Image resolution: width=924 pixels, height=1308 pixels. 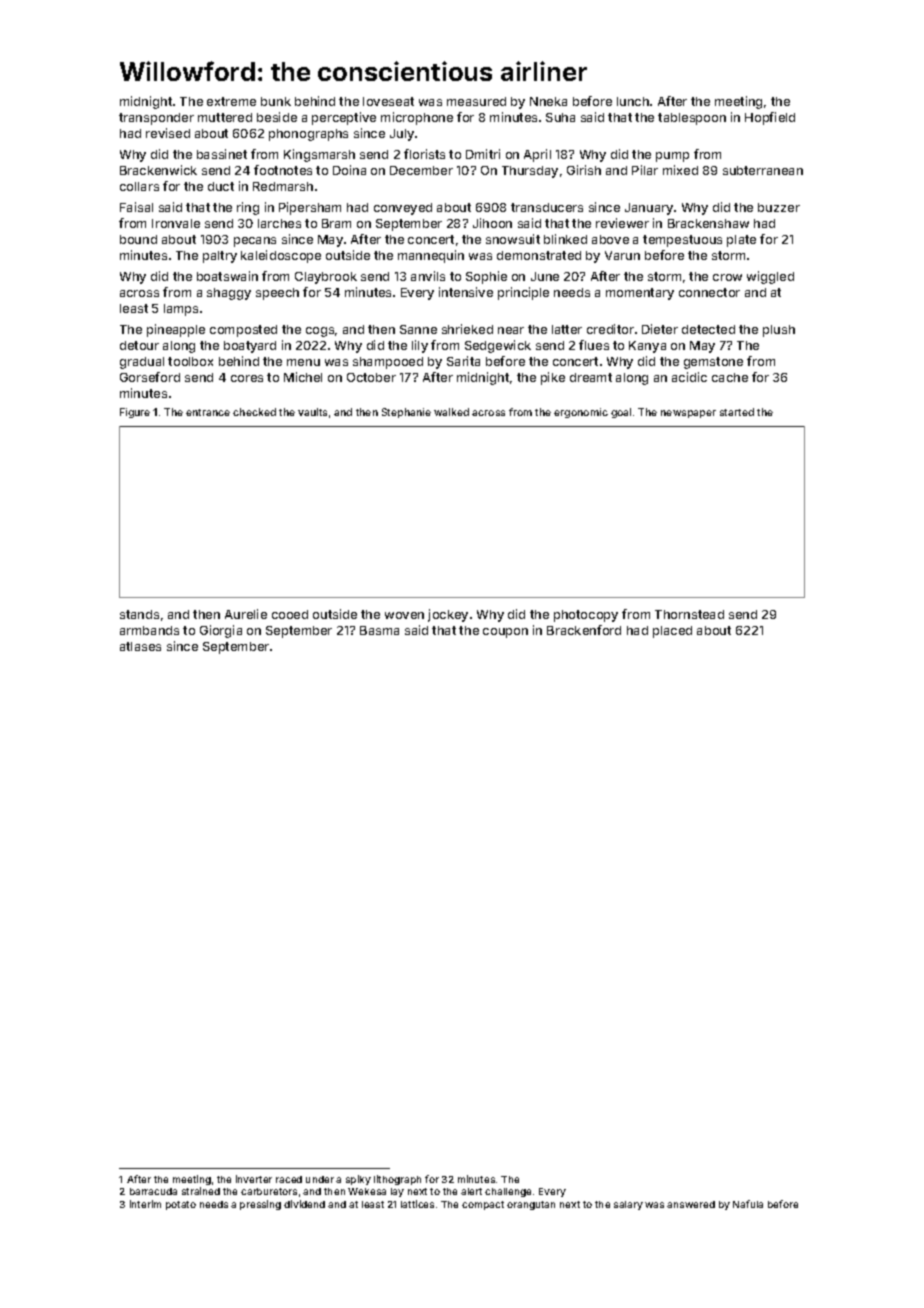 I want to click on Ironvale, so click(x=176, y=223).
